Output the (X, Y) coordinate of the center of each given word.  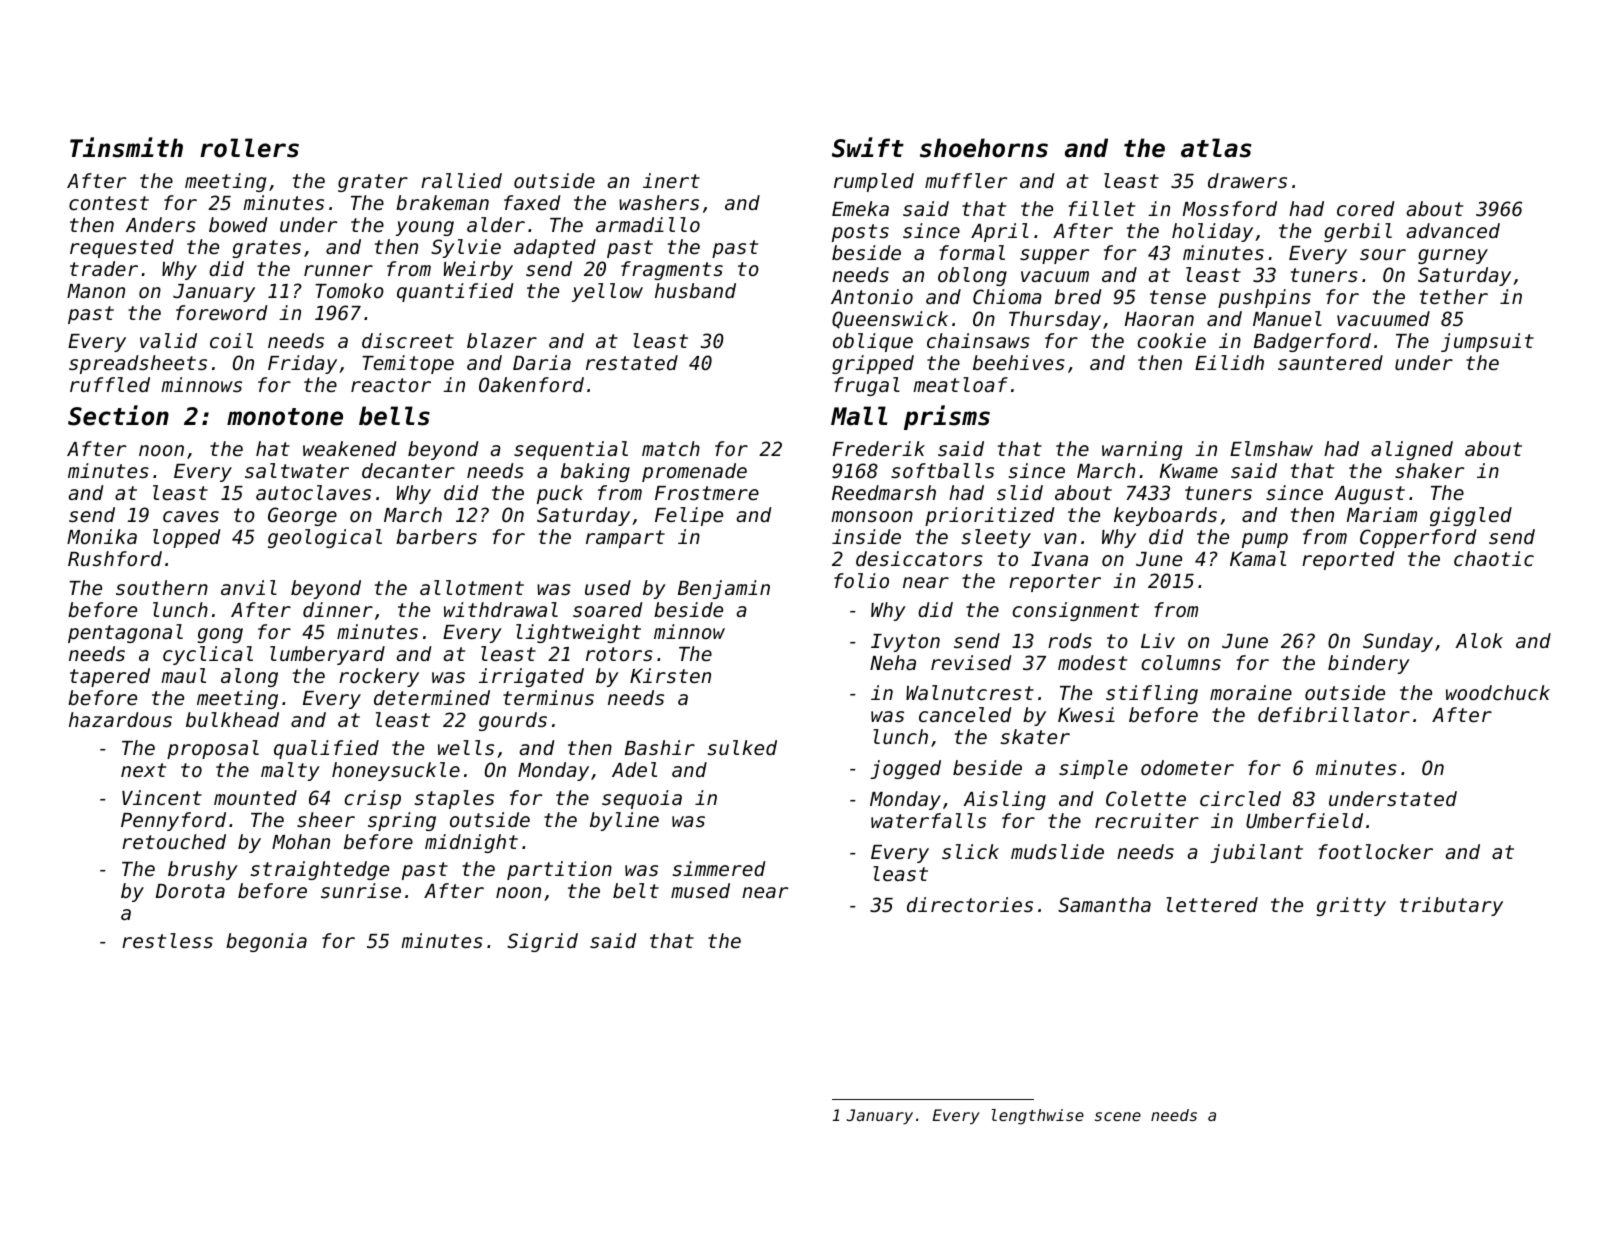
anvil (249, 587)
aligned (1412, 450)
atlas (1216, 148)
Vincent (162, 797)
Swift (868, 147)
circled (1240, 798)
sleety (996, 538)
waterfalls (928, 820)
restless (167, 940)
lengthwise (1038, 1117)
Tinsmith (126, 147)
